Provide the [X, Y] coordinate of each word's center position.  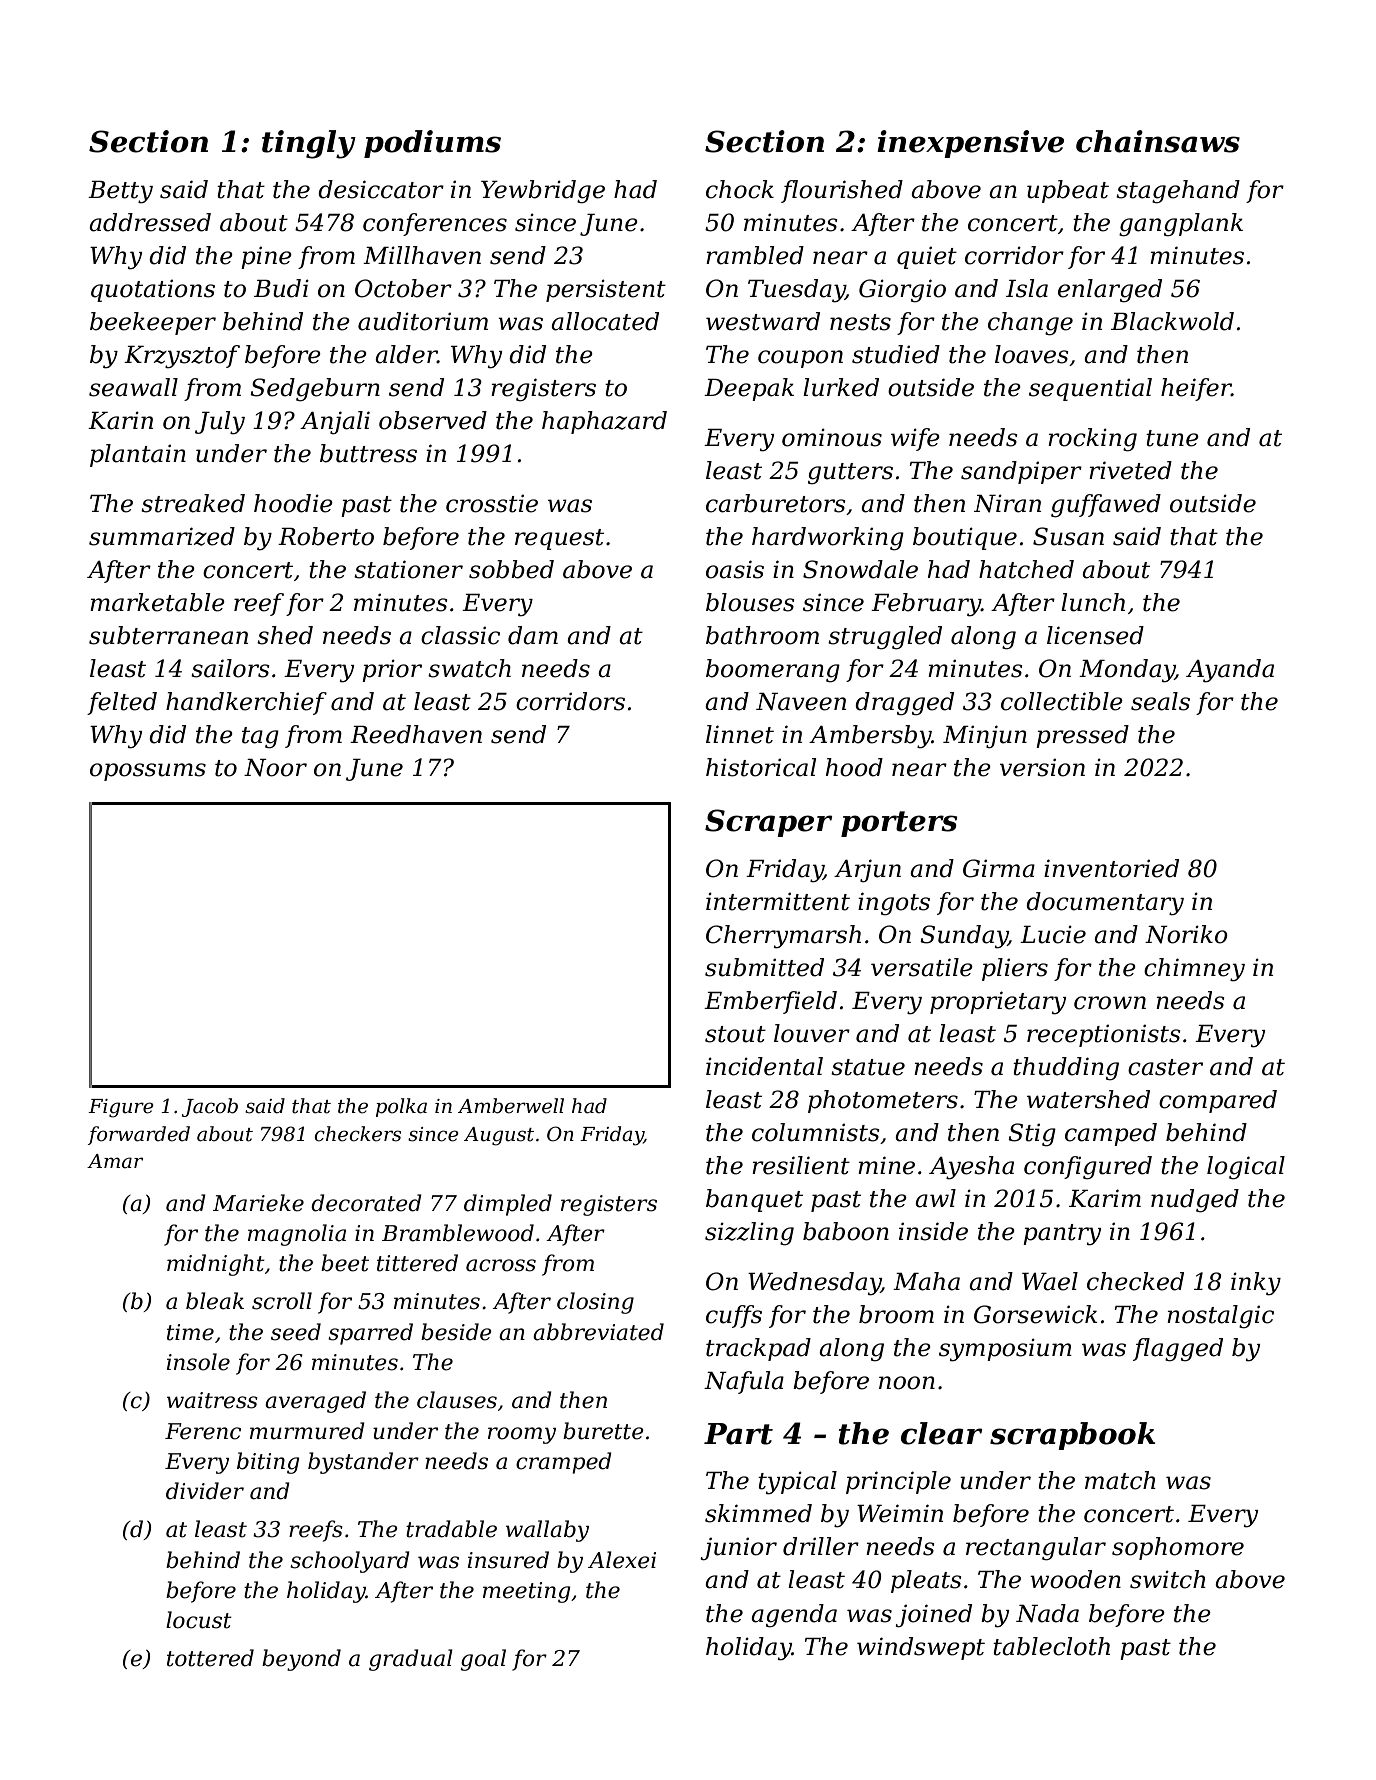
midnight [216, 1265]
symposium [1005, 1350]
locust [199, 1620]
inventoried [1111, 868]
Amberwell [511, 1106]
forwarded [139, 1135]
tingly [309, 144]
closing [595, 1303]
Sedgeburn [315, 390]
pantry [1062, 1235]
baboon [846, 1231]
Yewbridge [543, 192]
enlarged [1110, 290]
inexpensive [970, 144]
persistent [606, 290]
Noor [275, 768]
